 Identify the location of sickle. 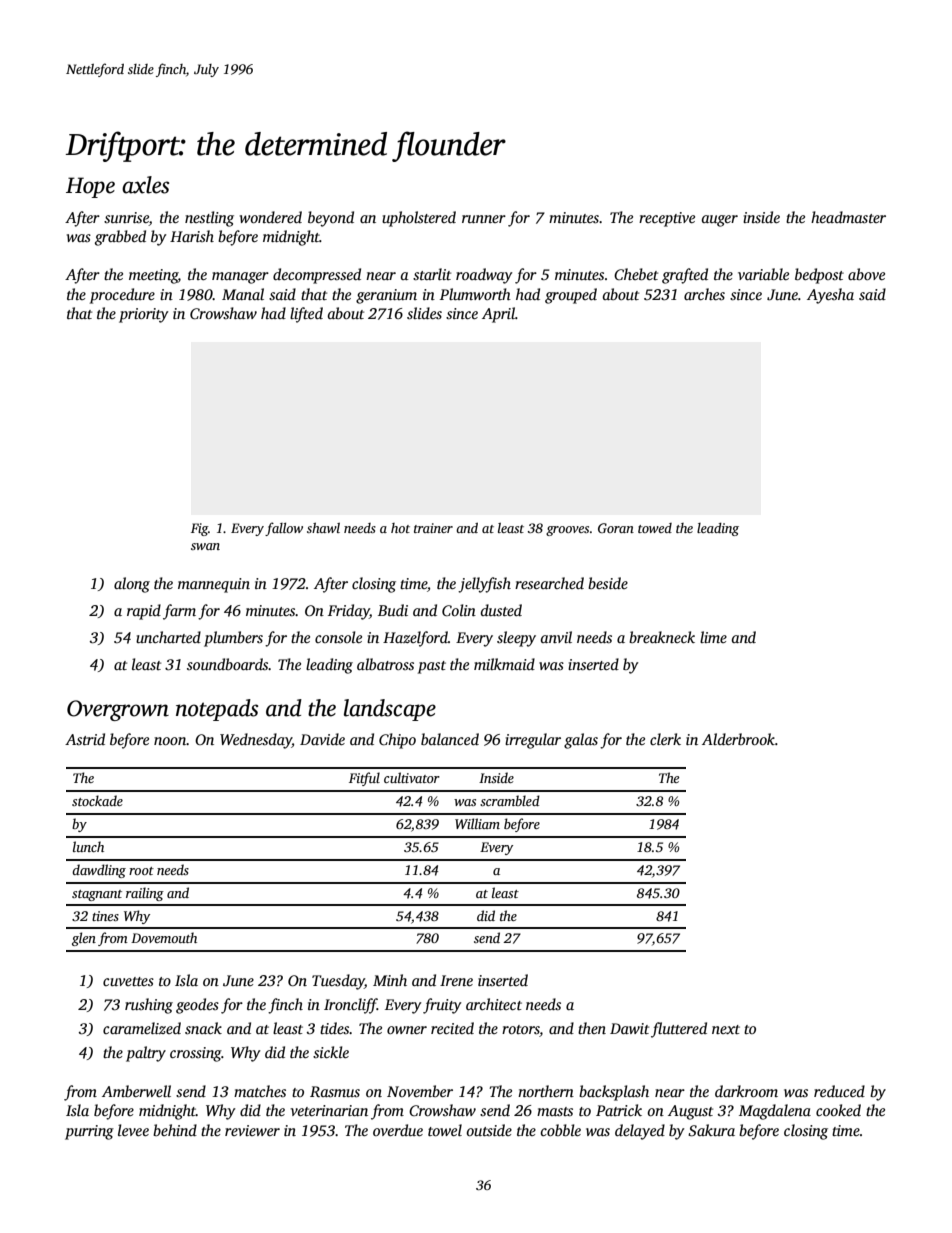
(331, 1052).
